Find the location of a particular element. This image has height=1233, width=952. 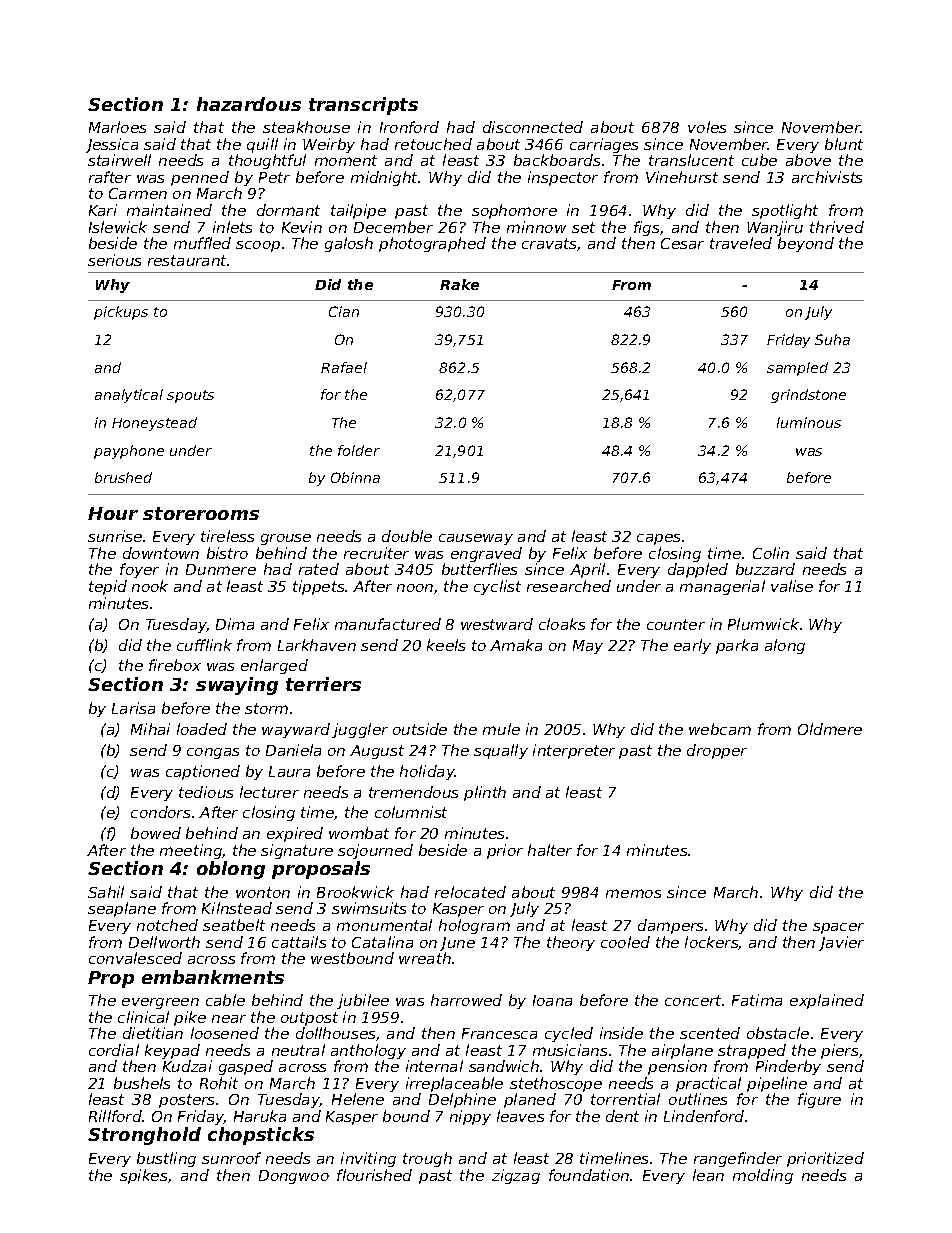

voles is located at coordinates (707, 127).
